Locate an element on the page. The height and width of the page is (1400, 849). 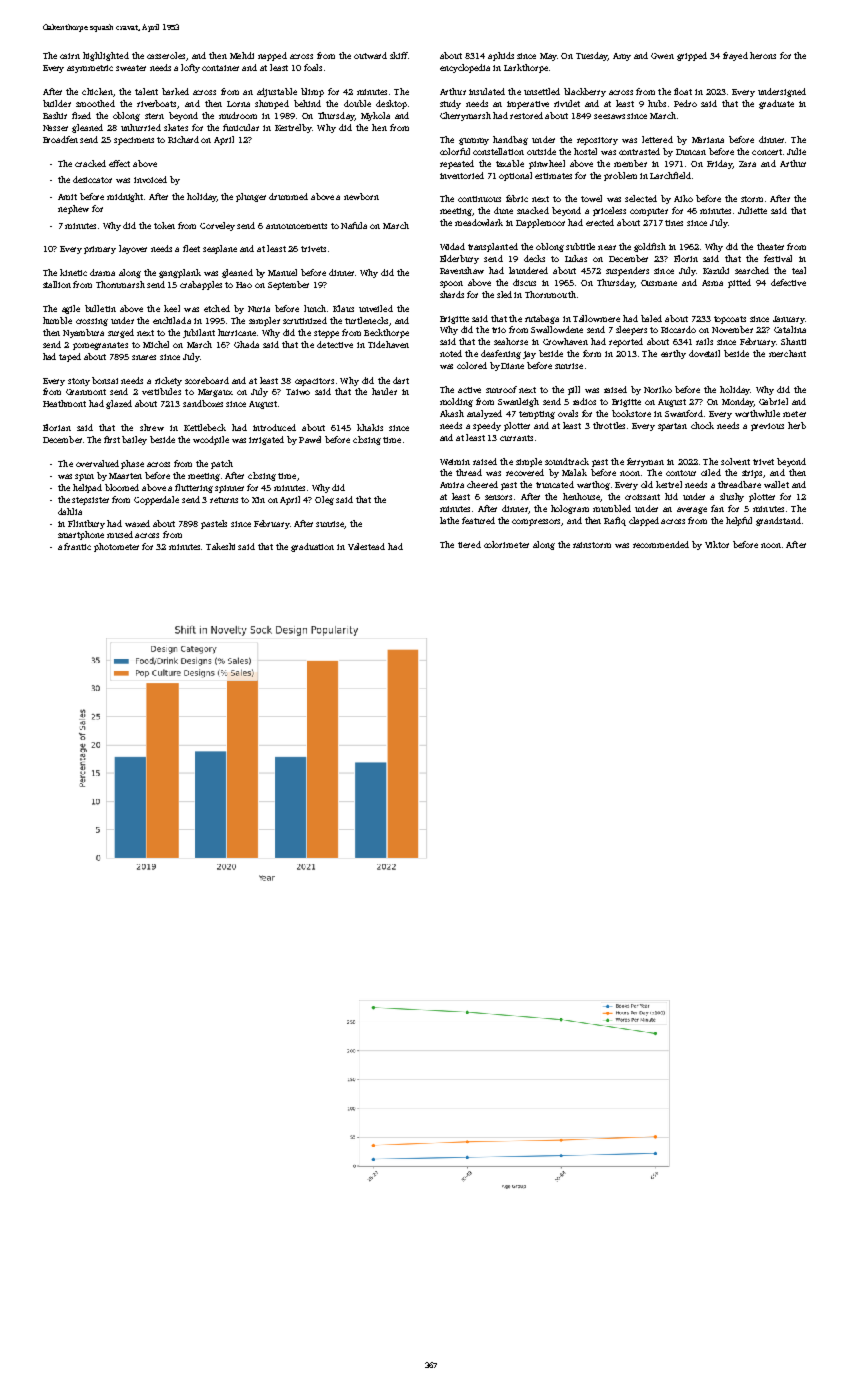
Takeshi is located at coordinates (220, 546).
